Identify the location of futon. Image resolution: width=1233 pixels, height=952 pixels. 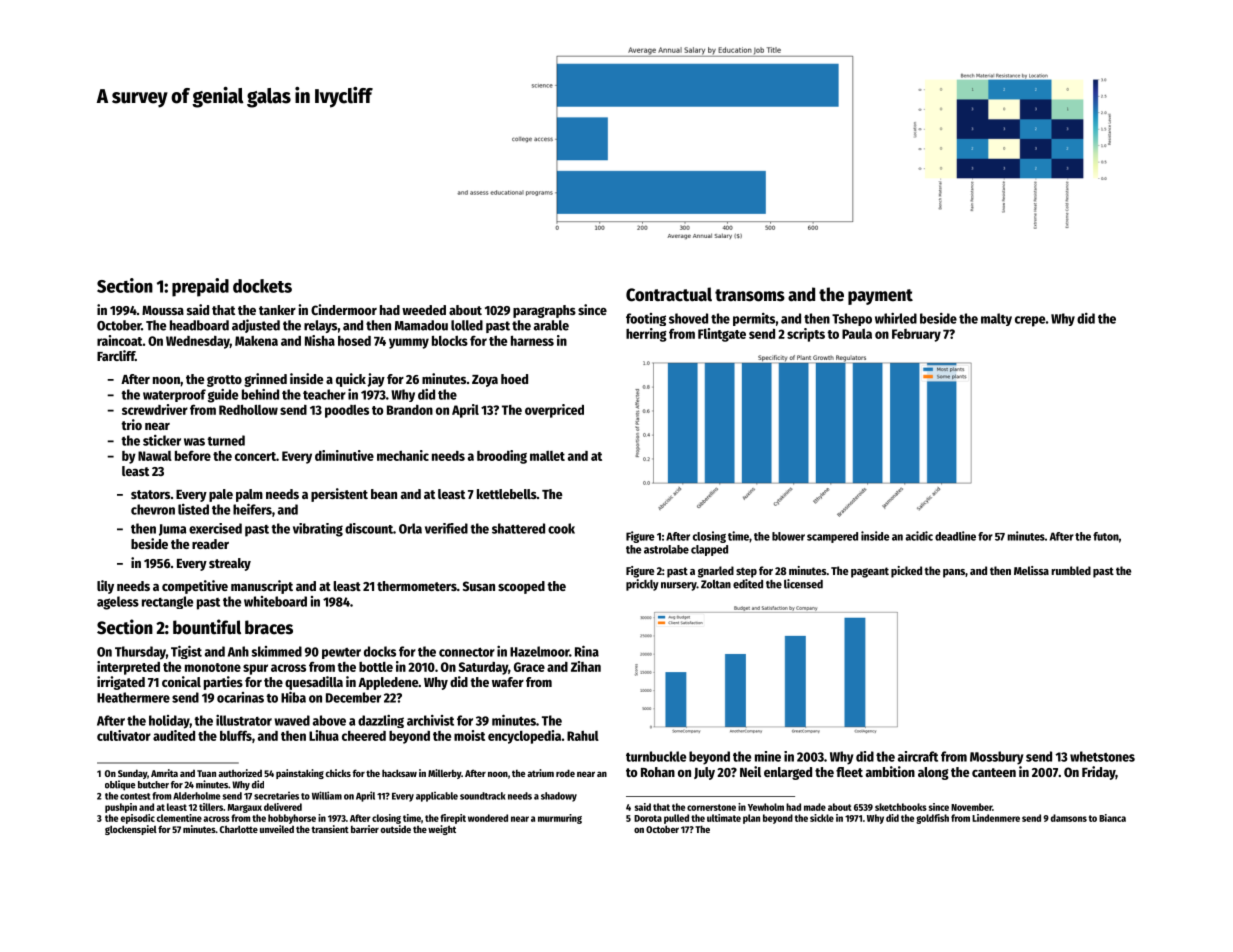
(1106, 536).
